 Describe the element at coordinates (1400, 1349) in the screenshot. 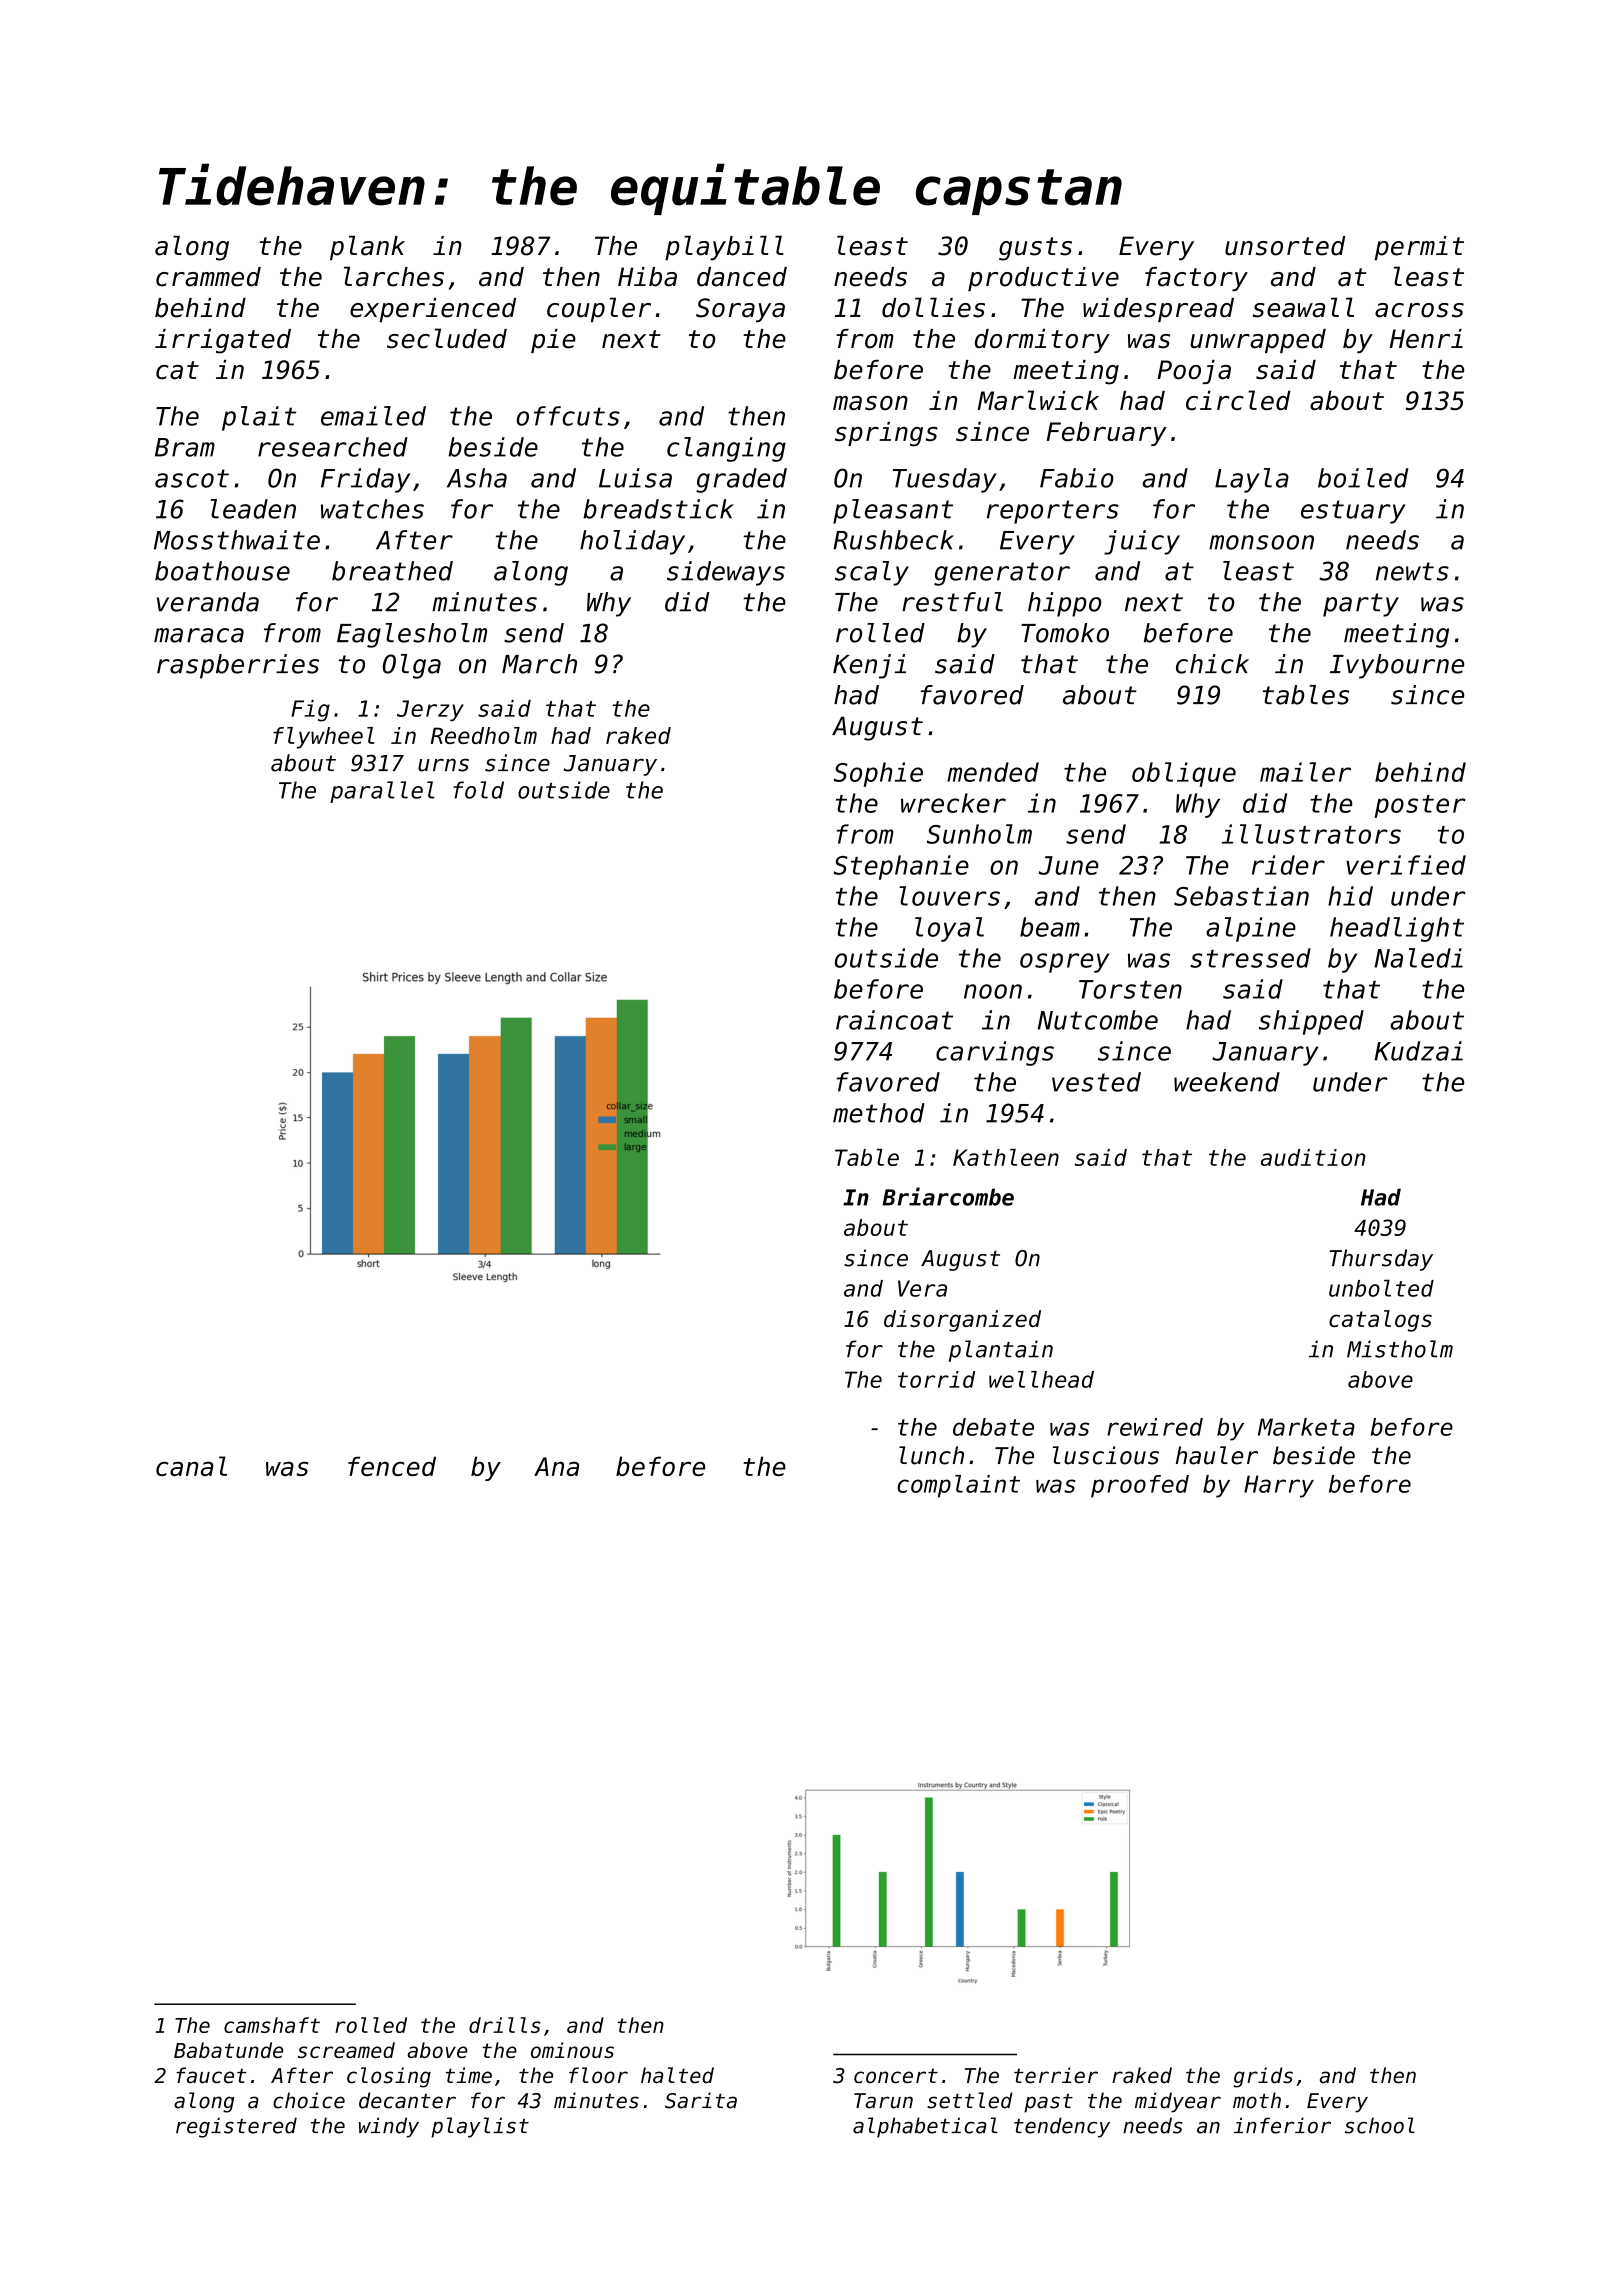

I see `Mistholm` at that location.
